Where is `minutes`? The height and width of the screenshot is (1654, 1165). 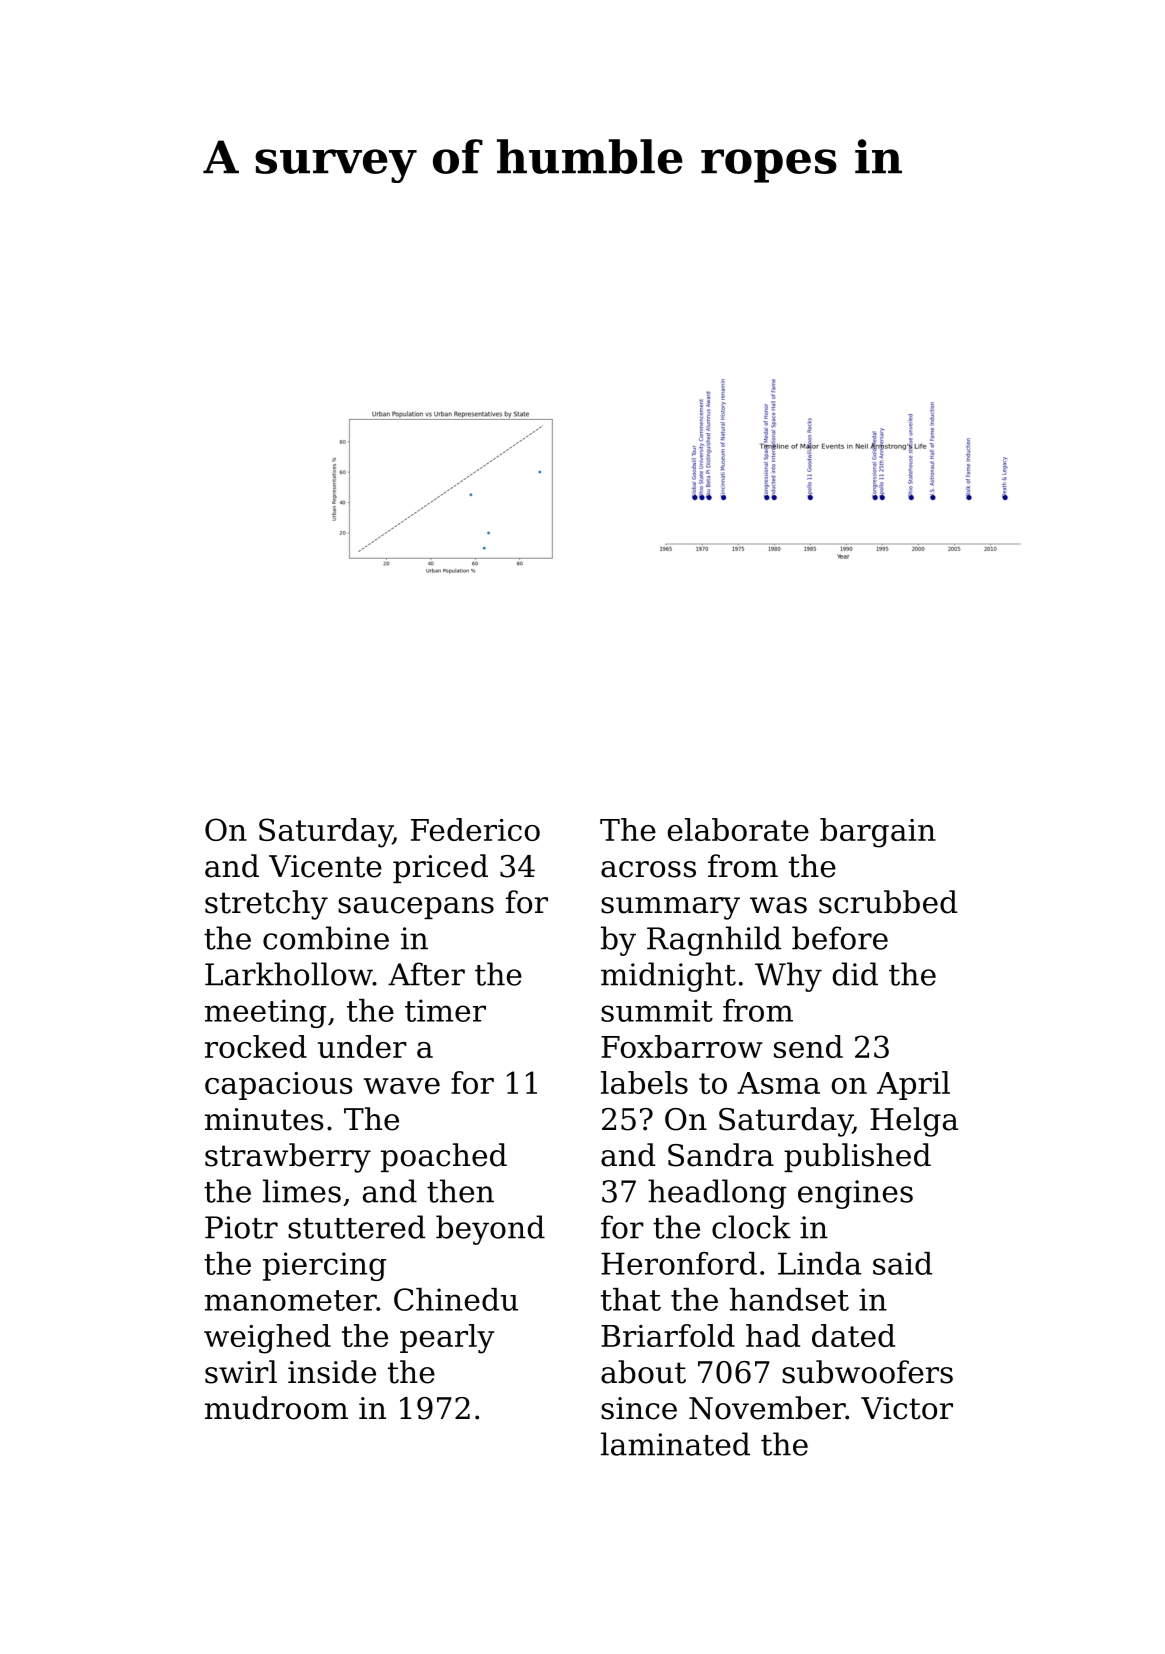
minutes is located at coordinates (264, 1119).
